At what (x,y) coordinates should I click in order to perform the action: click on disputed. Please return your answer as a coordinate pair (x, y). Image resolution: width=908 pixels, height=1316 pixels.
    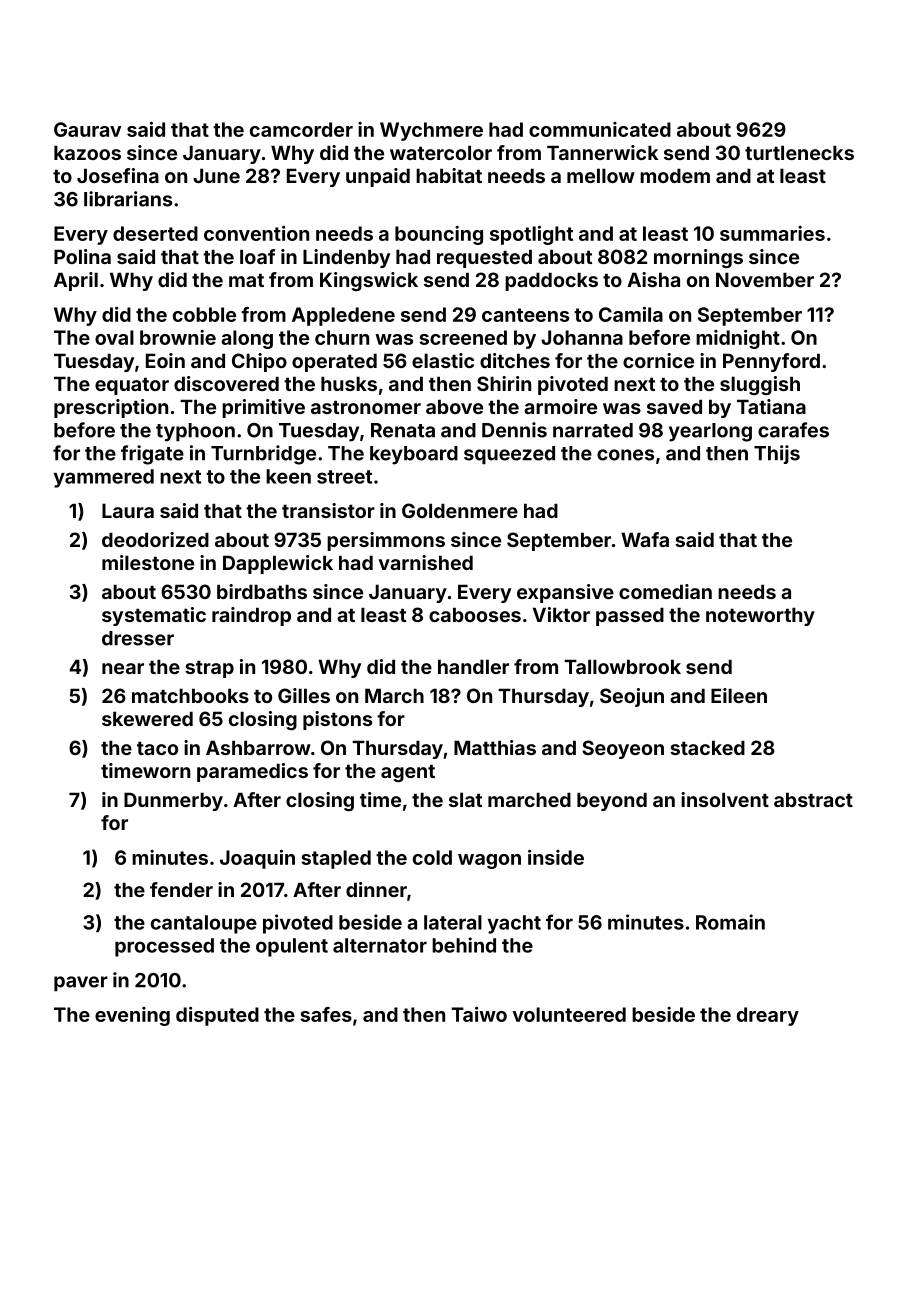
    Looking at the image, I should click on (217, 1016).
